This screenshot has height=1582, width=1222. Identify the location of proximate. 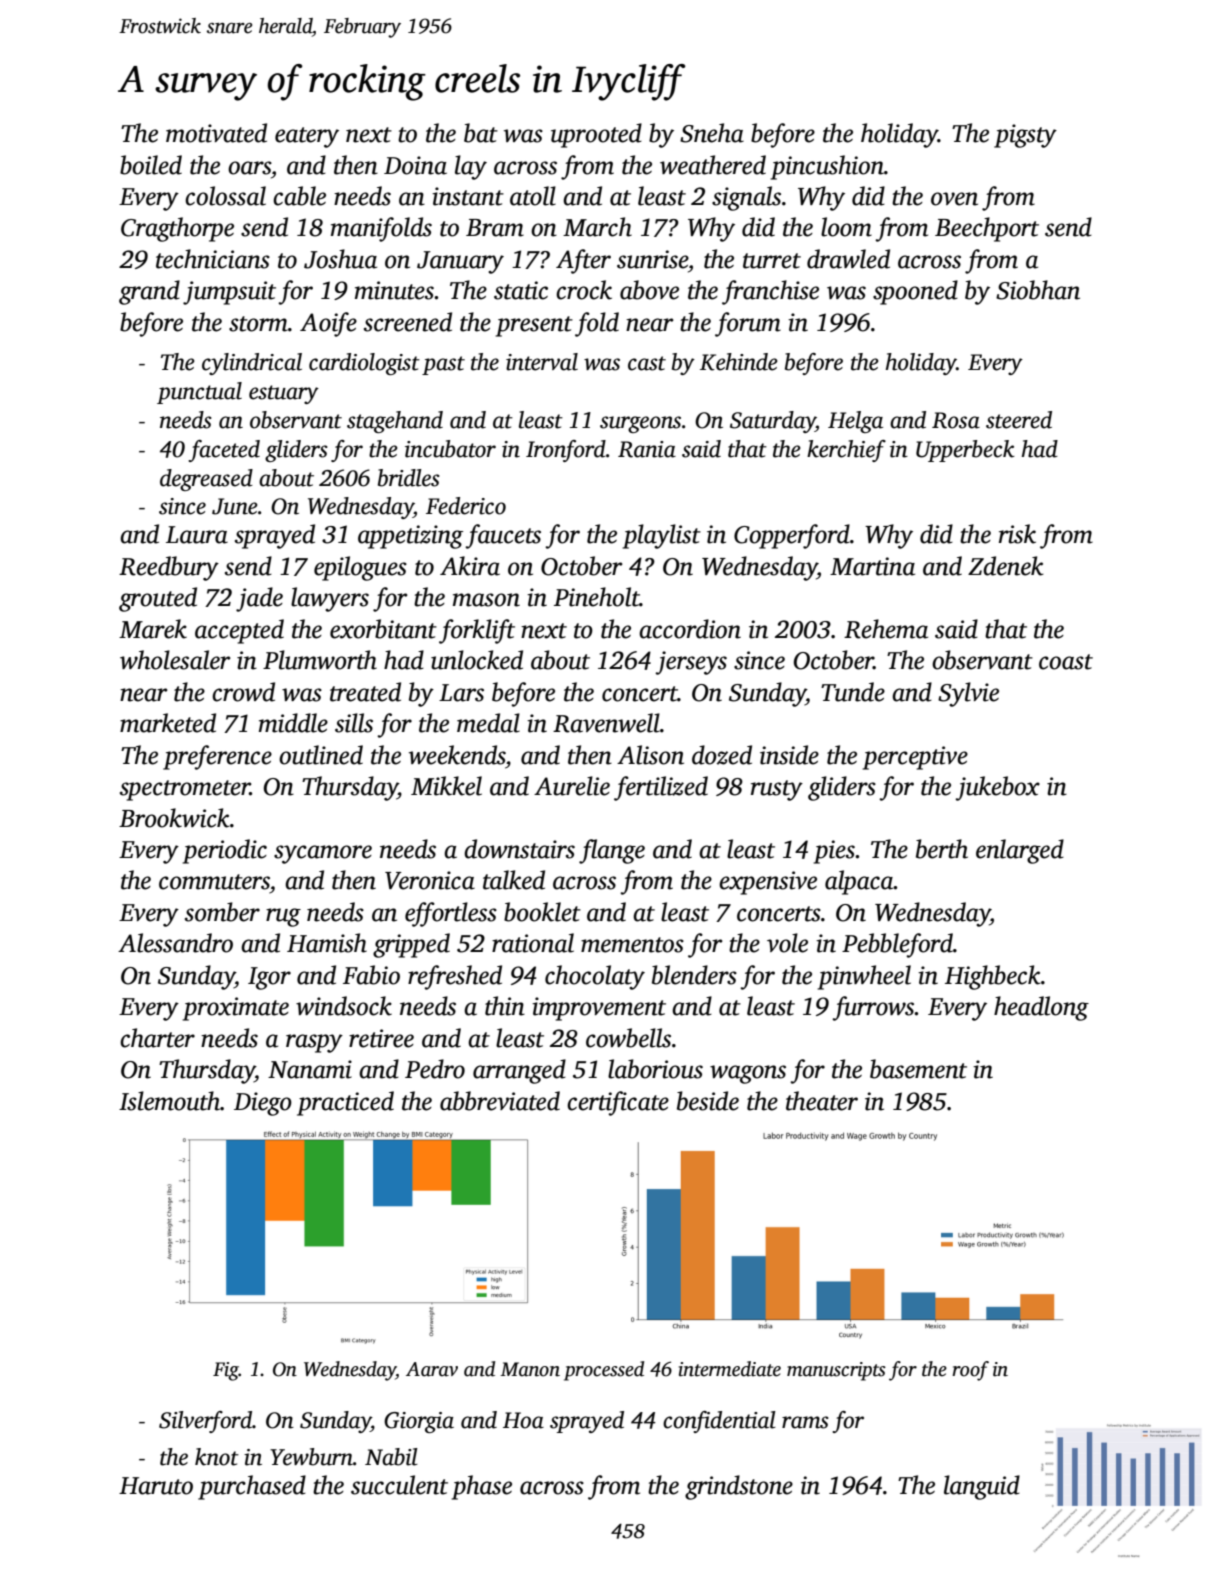
(236, 1009).
